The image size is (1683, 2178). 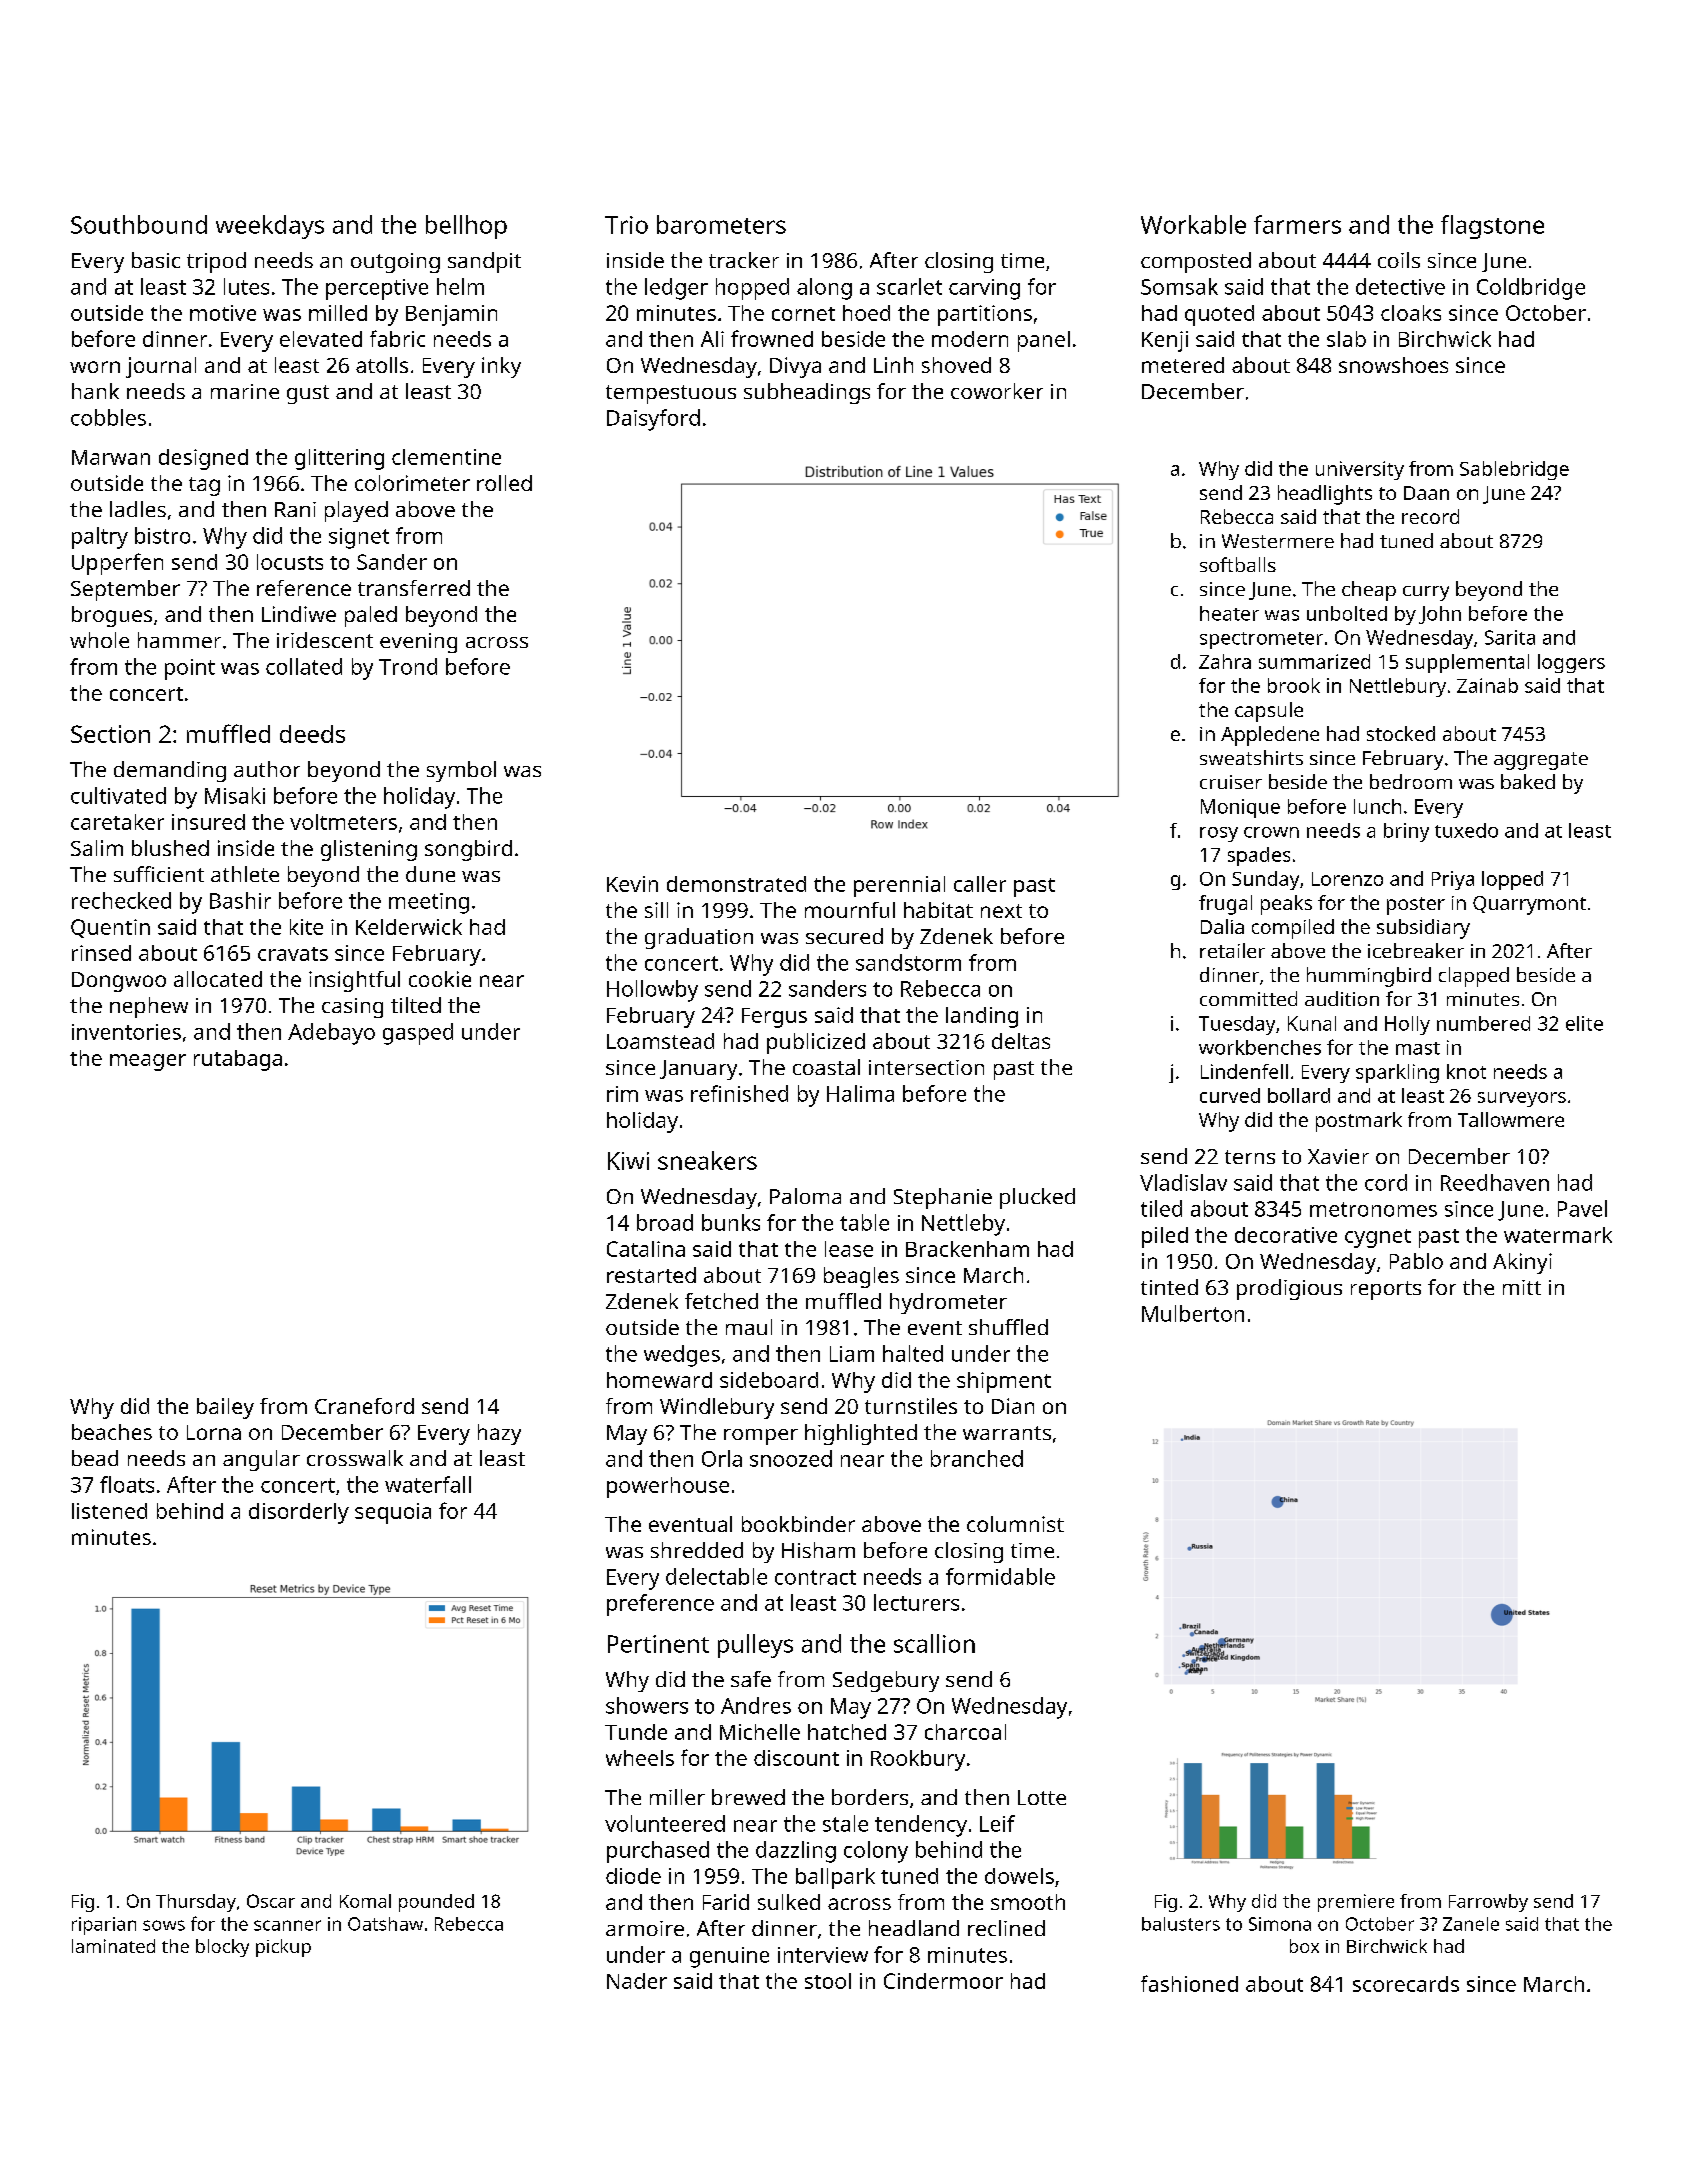 I want to click on Farrowby, so click(x=1488, y=1903).
